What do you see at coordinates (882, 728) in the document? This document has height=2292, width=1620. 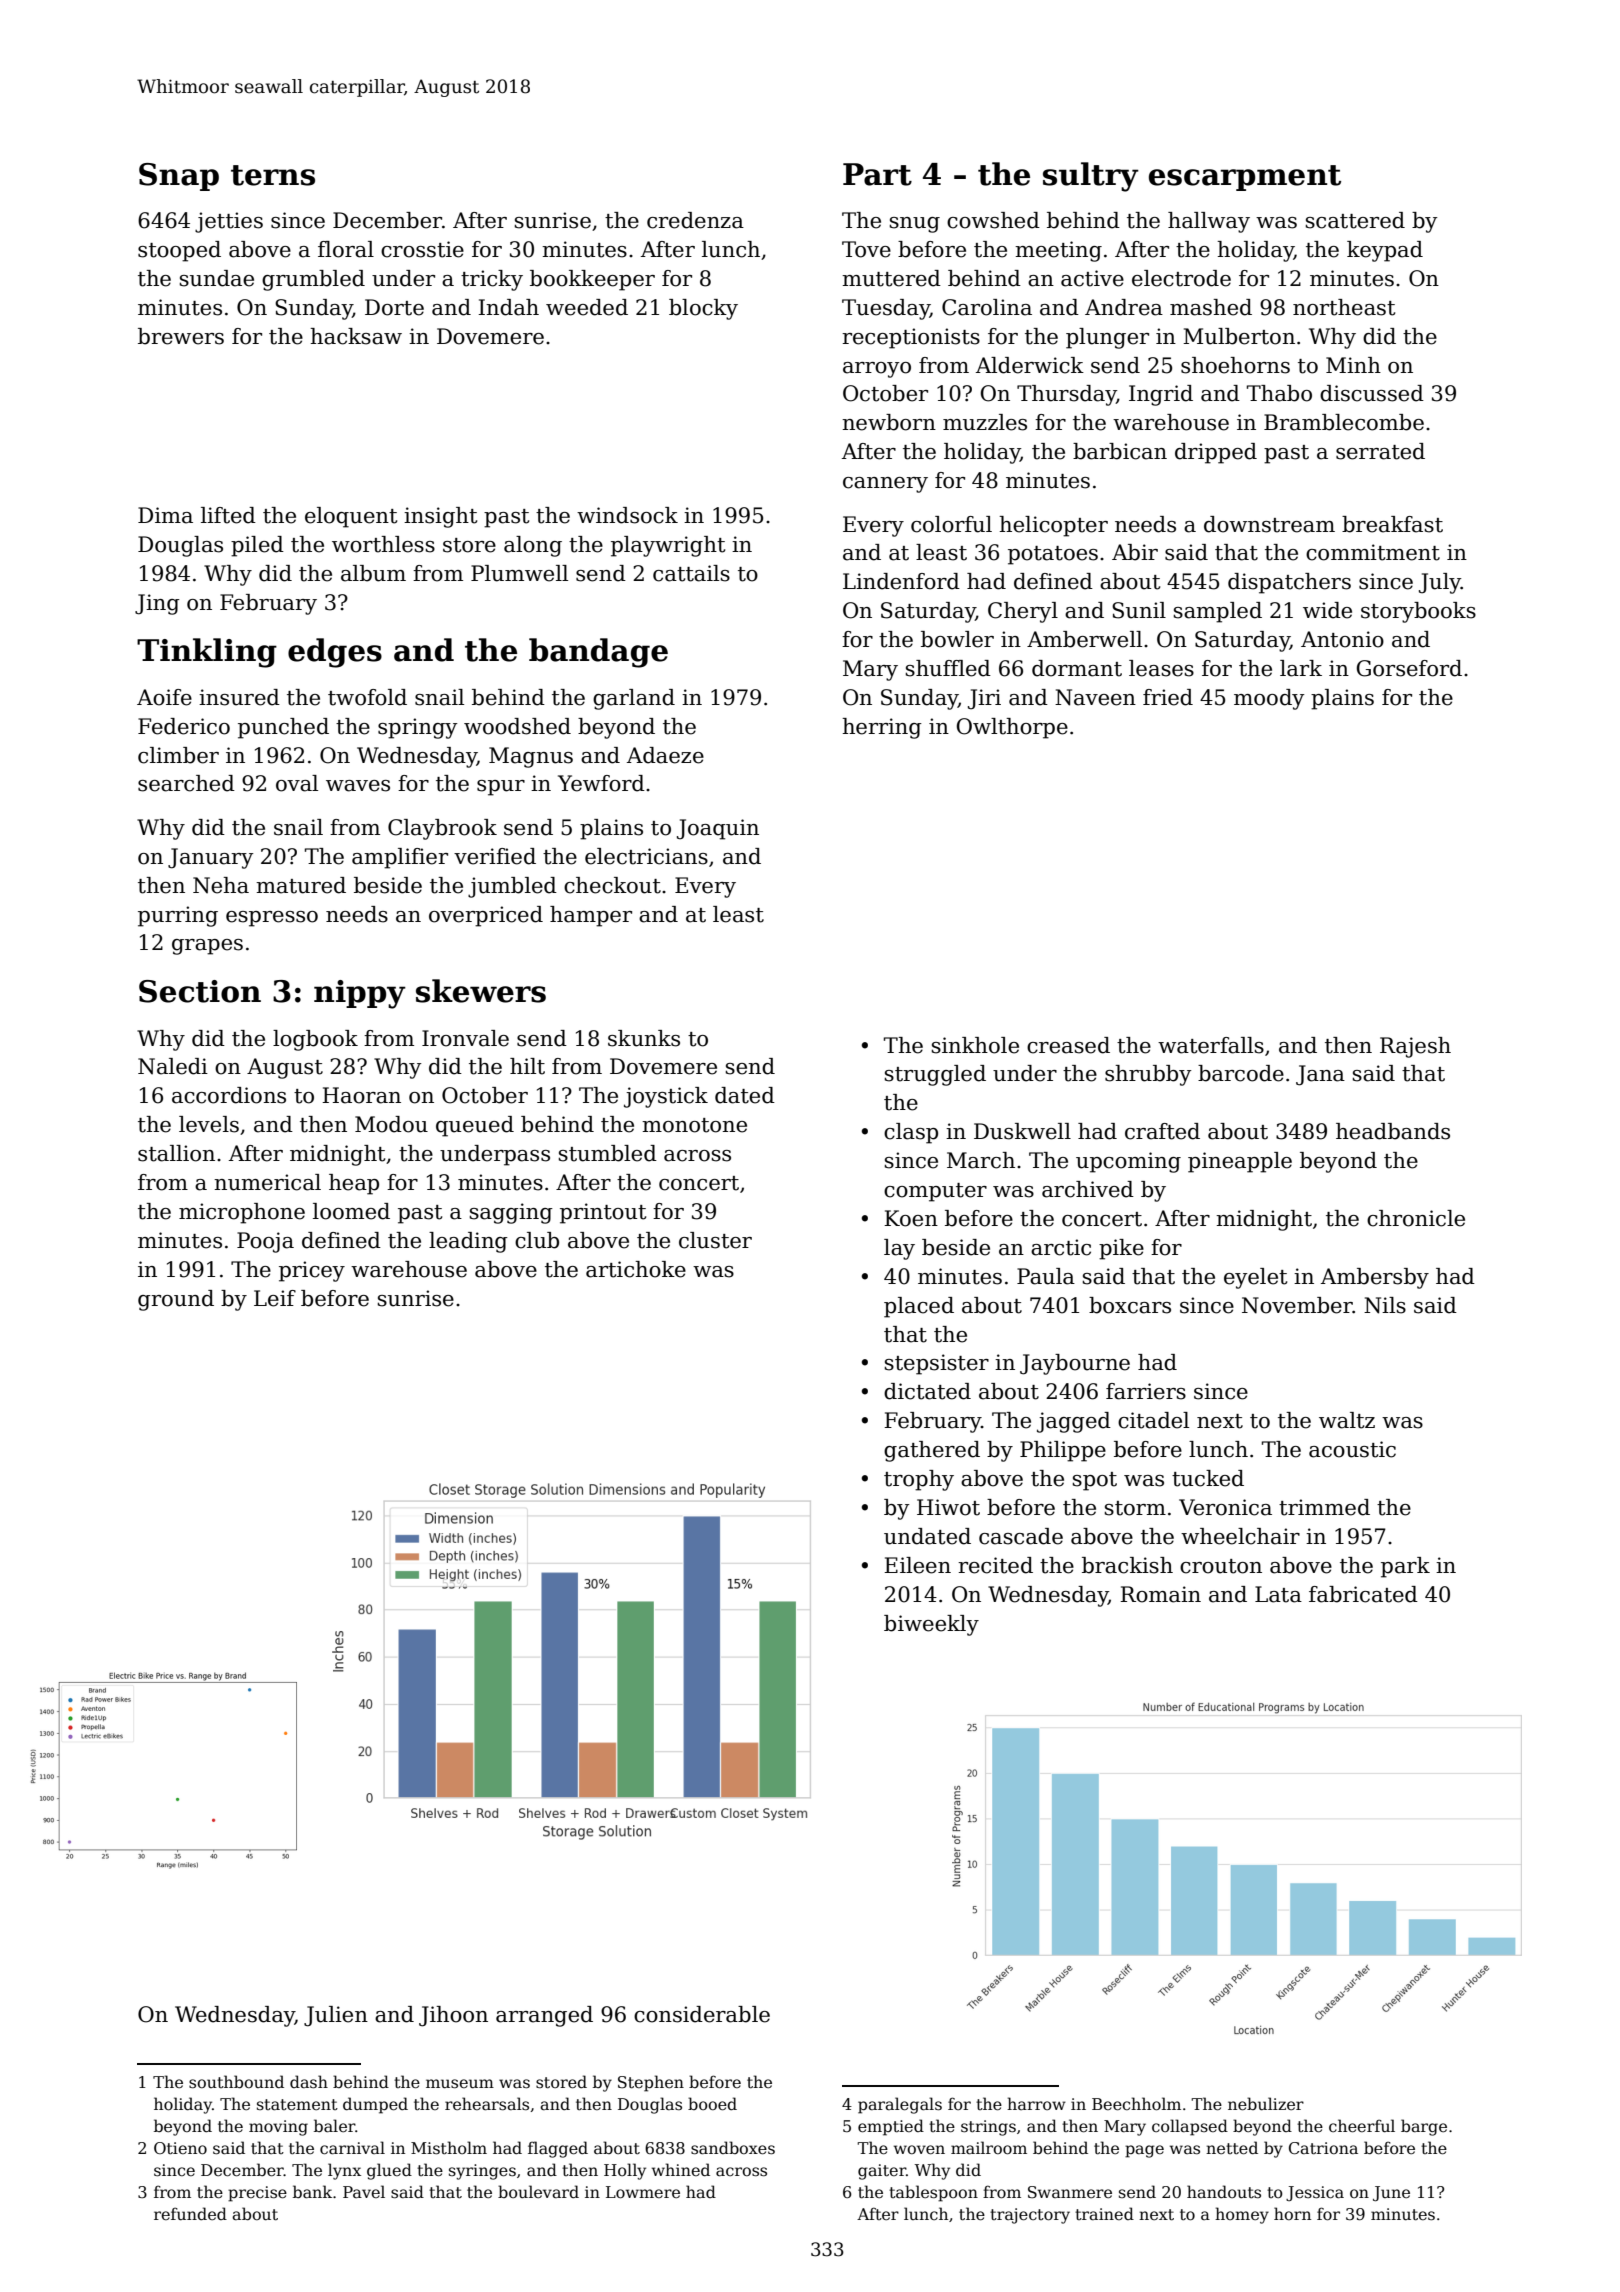 I see `herring` at bounding box center [882, 728].
